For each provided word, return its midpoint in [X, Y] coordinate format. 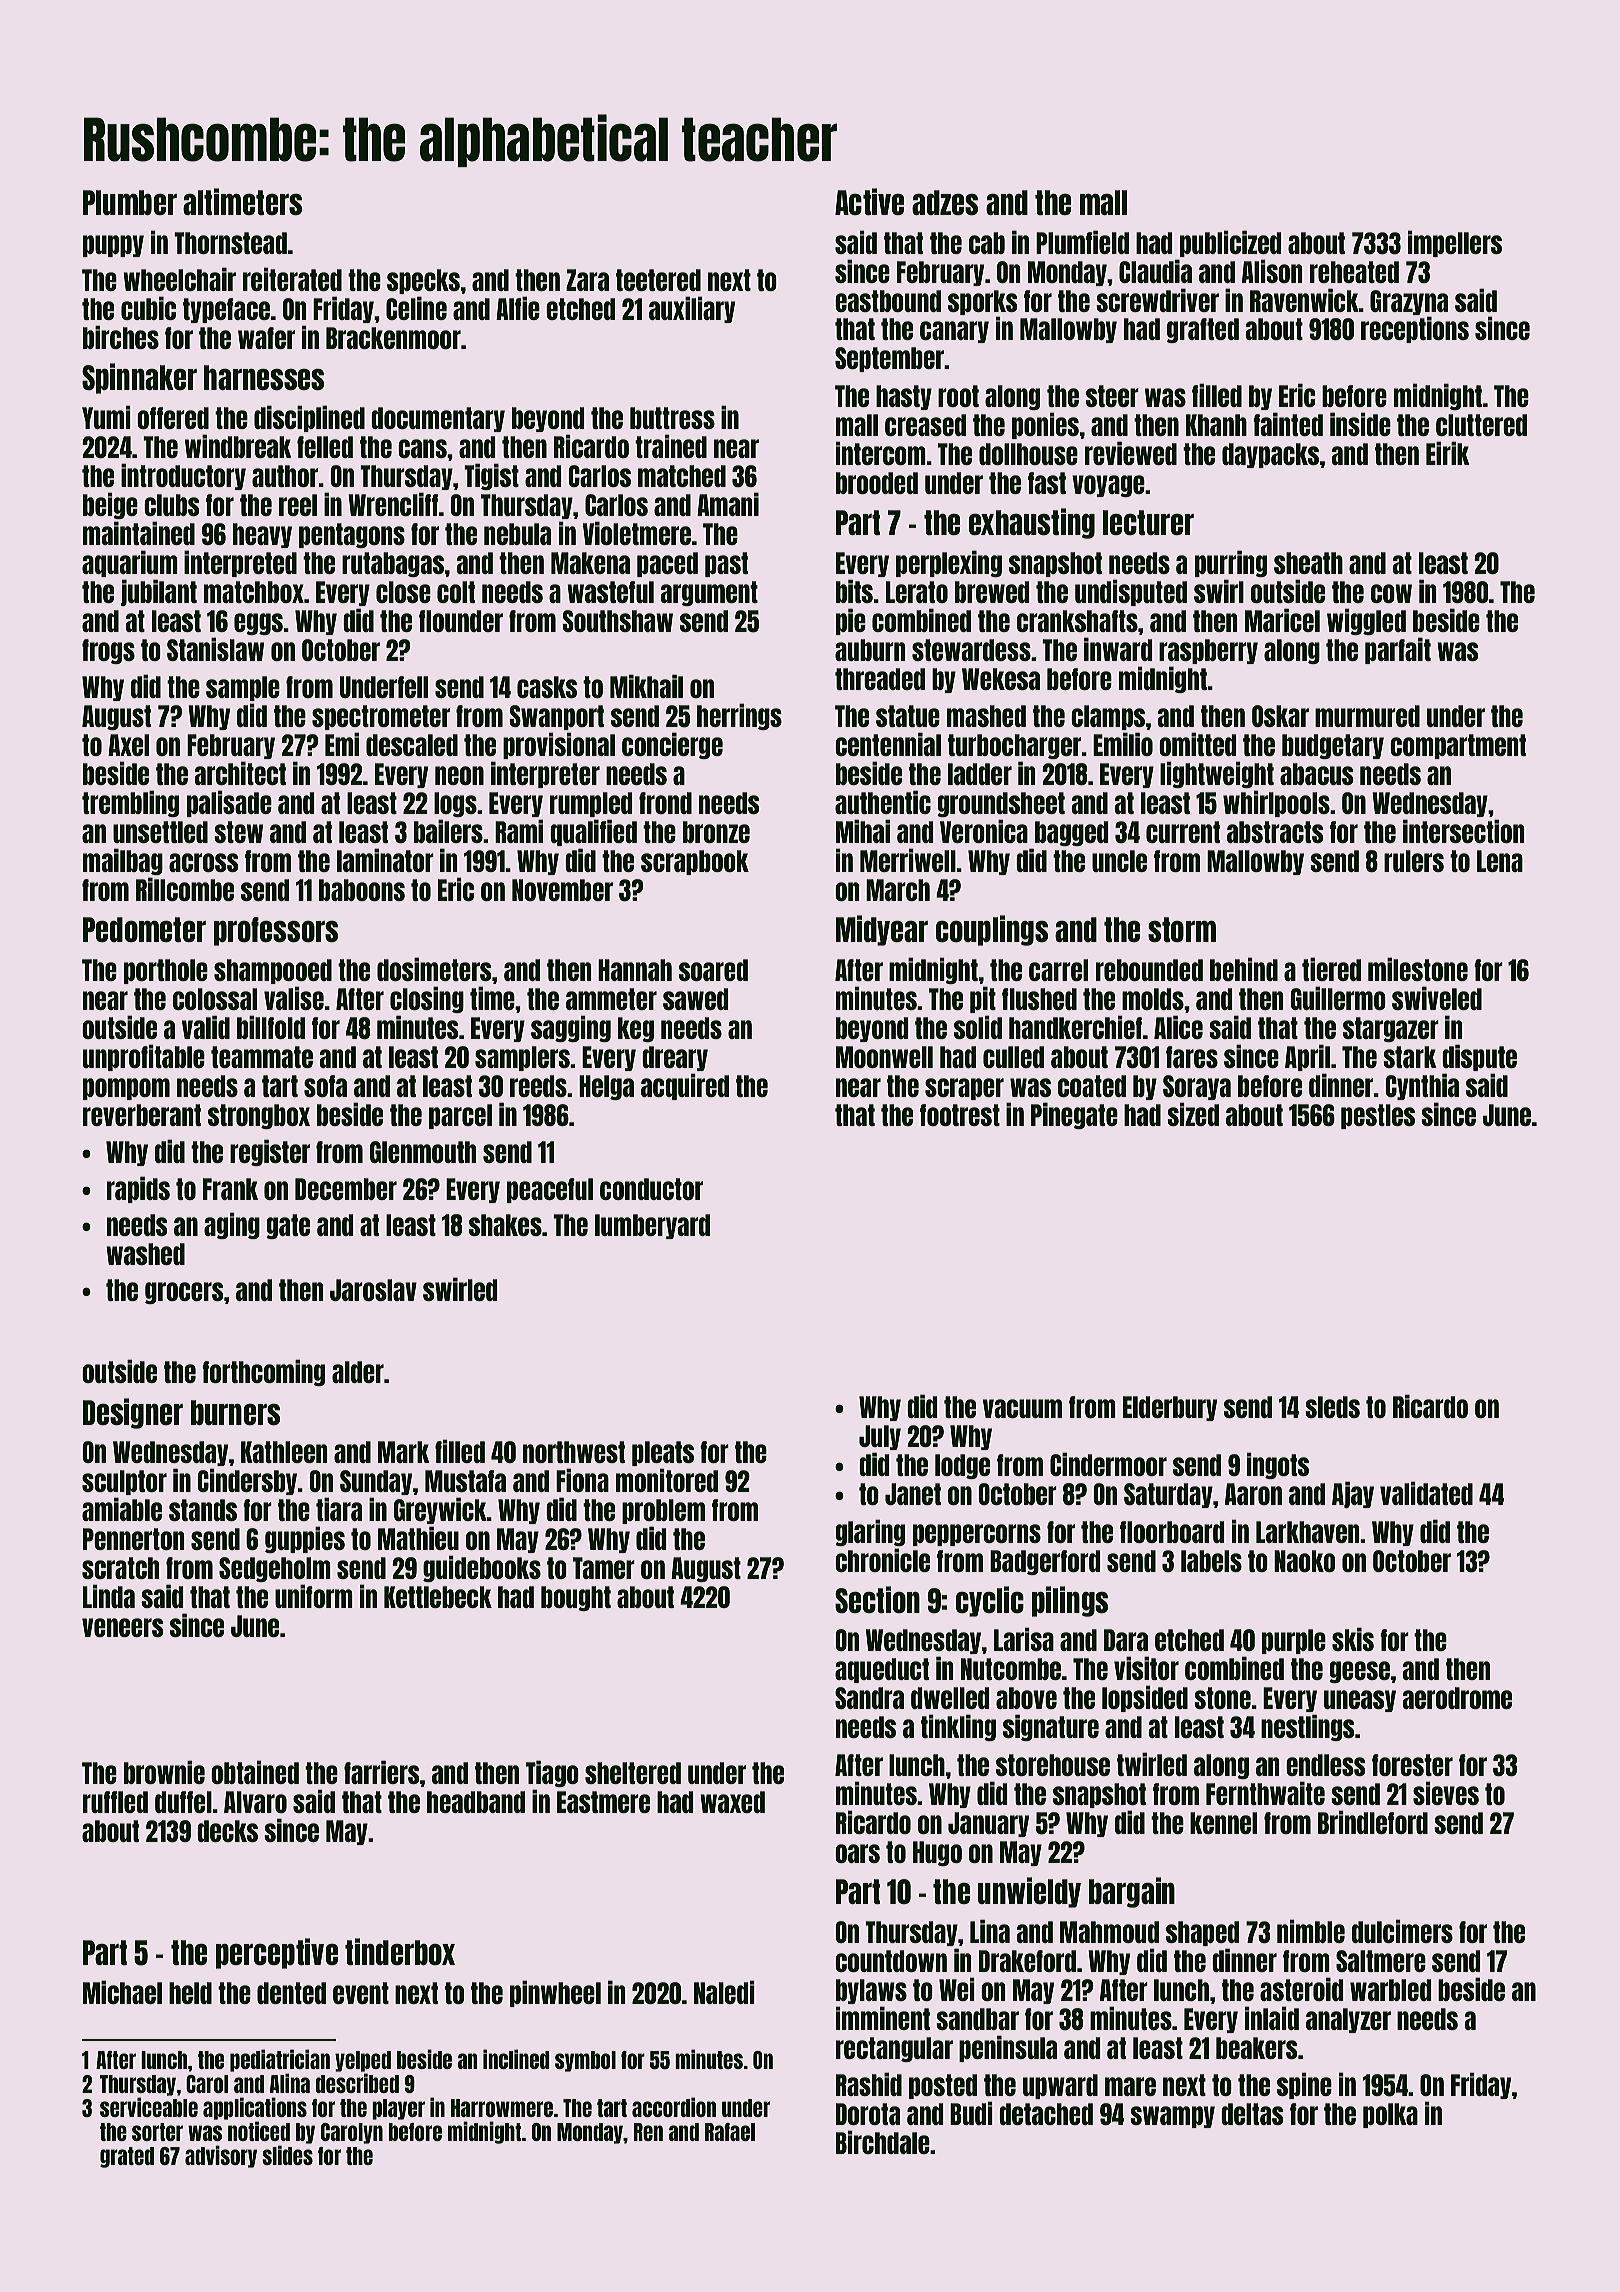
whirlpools [1276, 803]
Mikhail [646, 686]
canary [954, 332]
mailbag [123, 861]
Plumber [130, 202]
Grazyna [1409, 302]
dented [291, 1993]
